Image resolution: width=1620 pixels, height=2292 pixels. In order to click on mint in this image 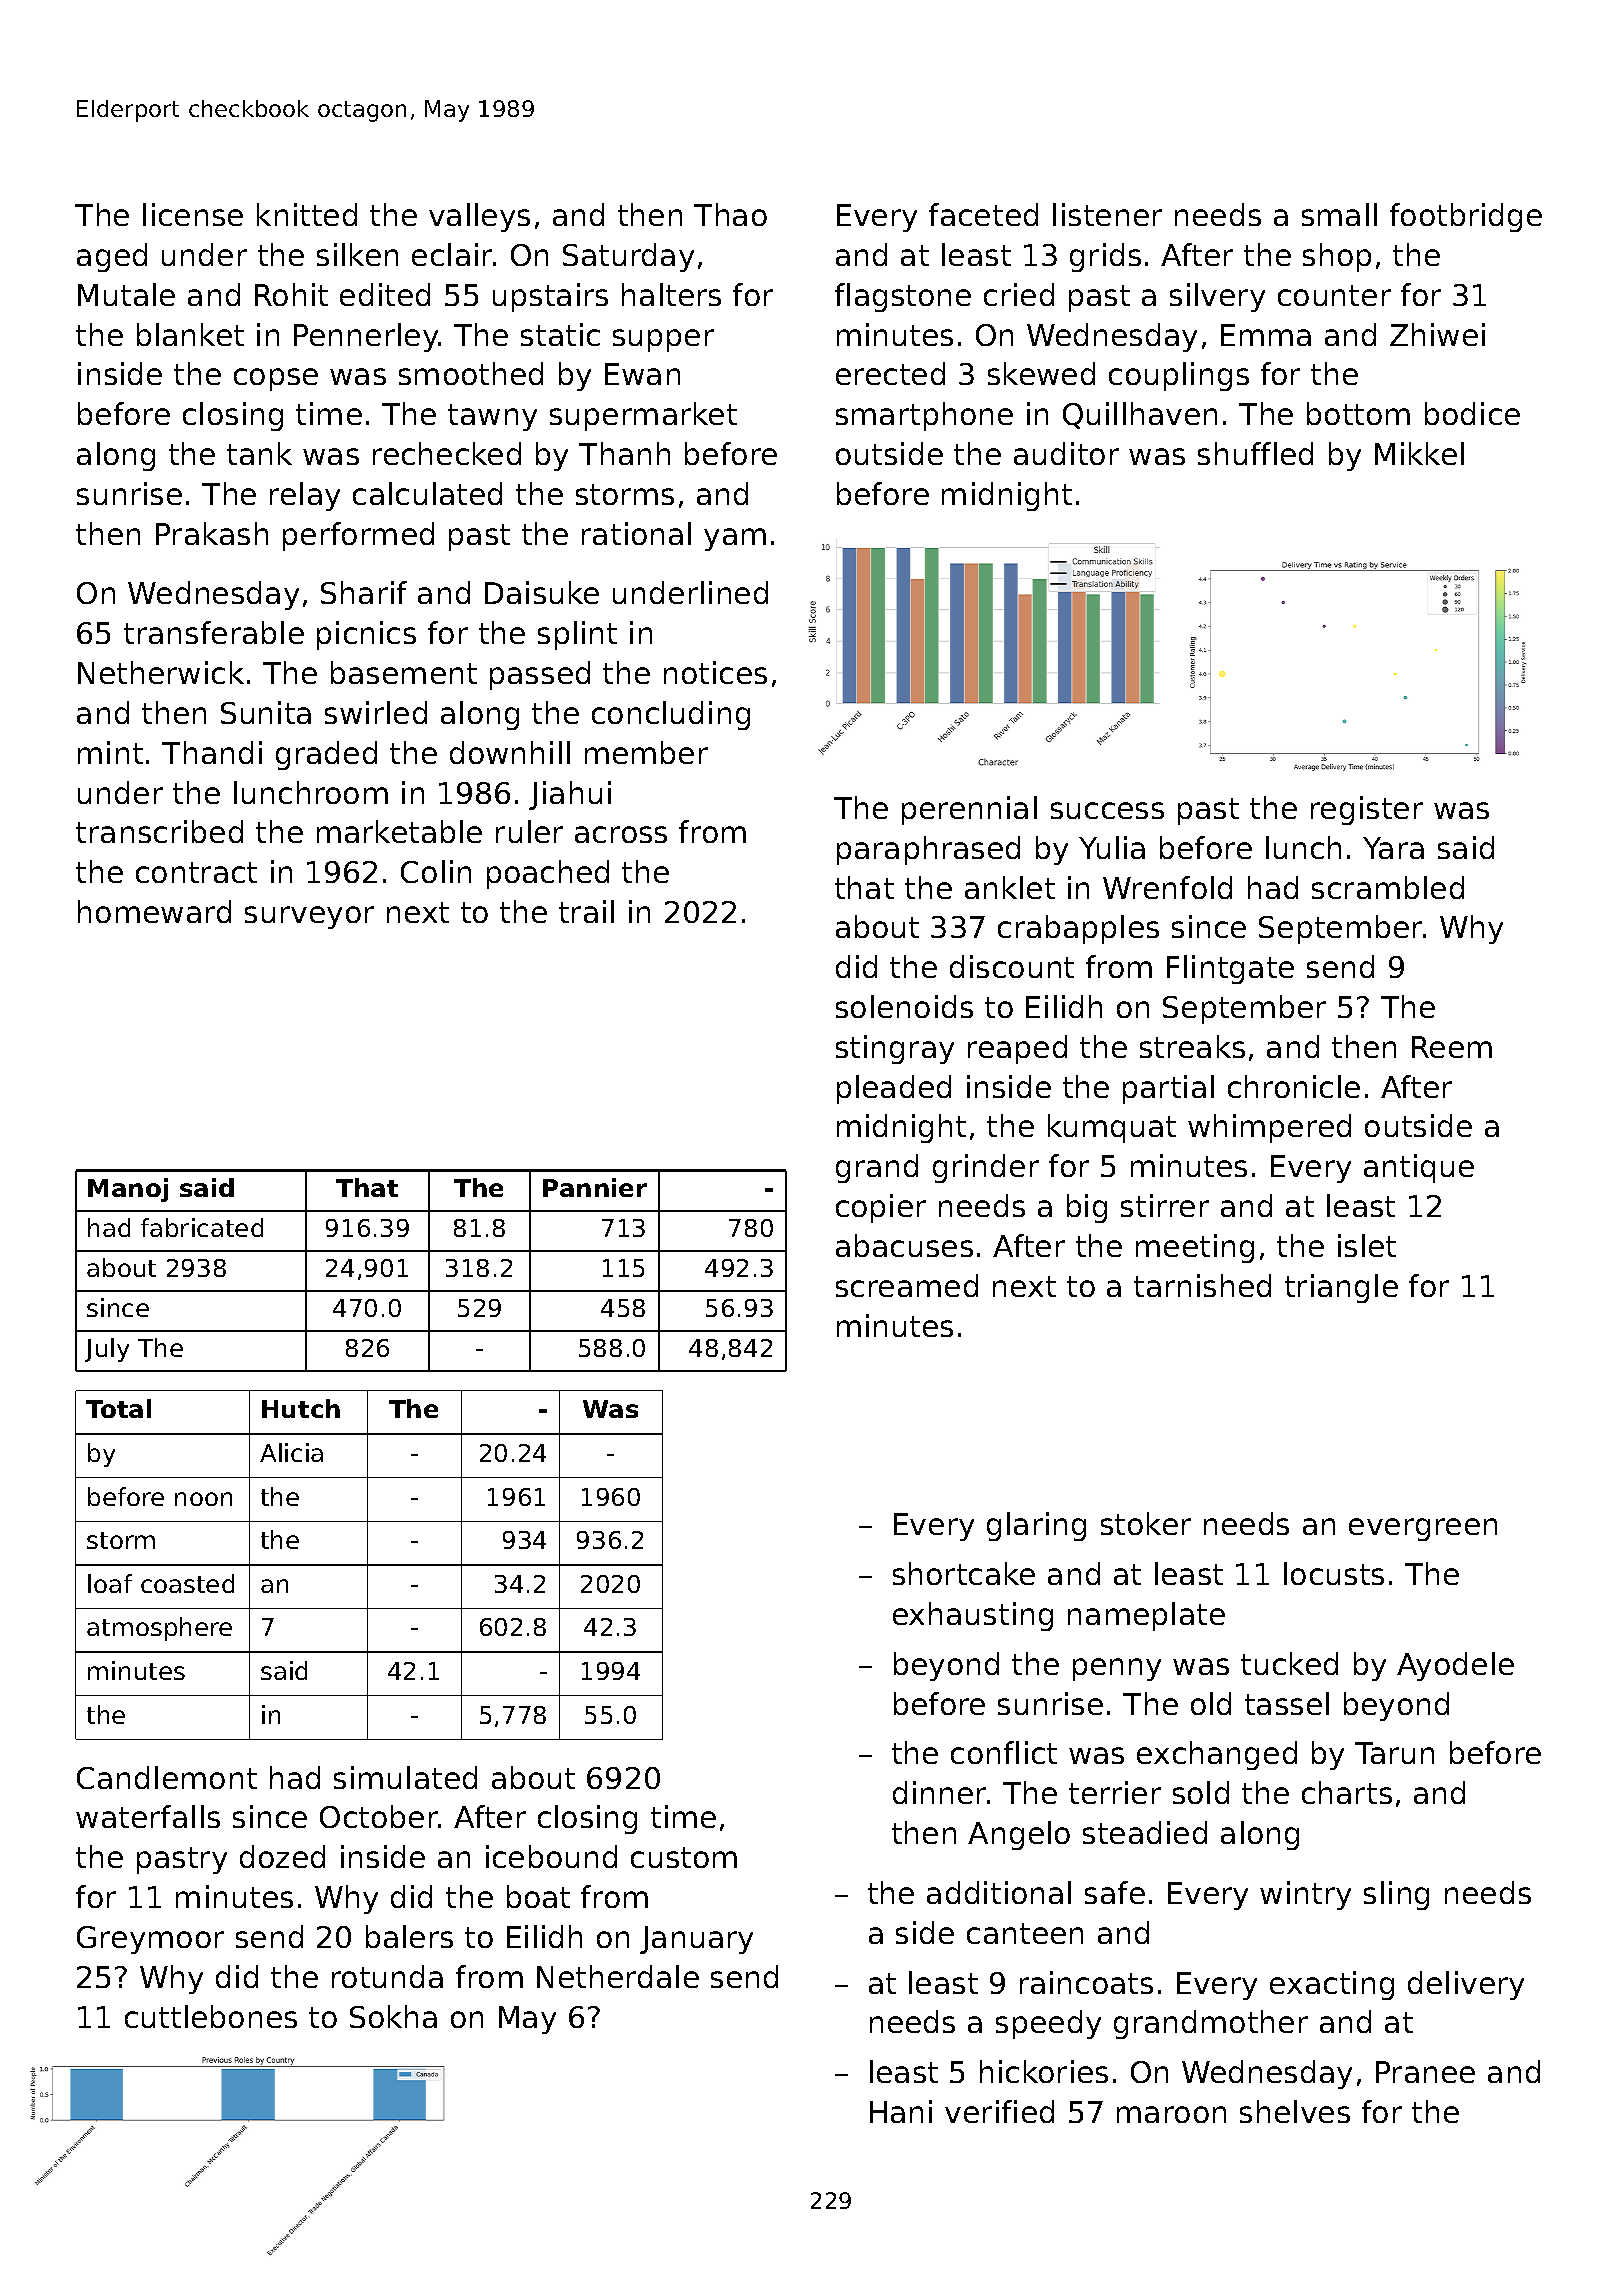, I will do `click(110, 752)`.
